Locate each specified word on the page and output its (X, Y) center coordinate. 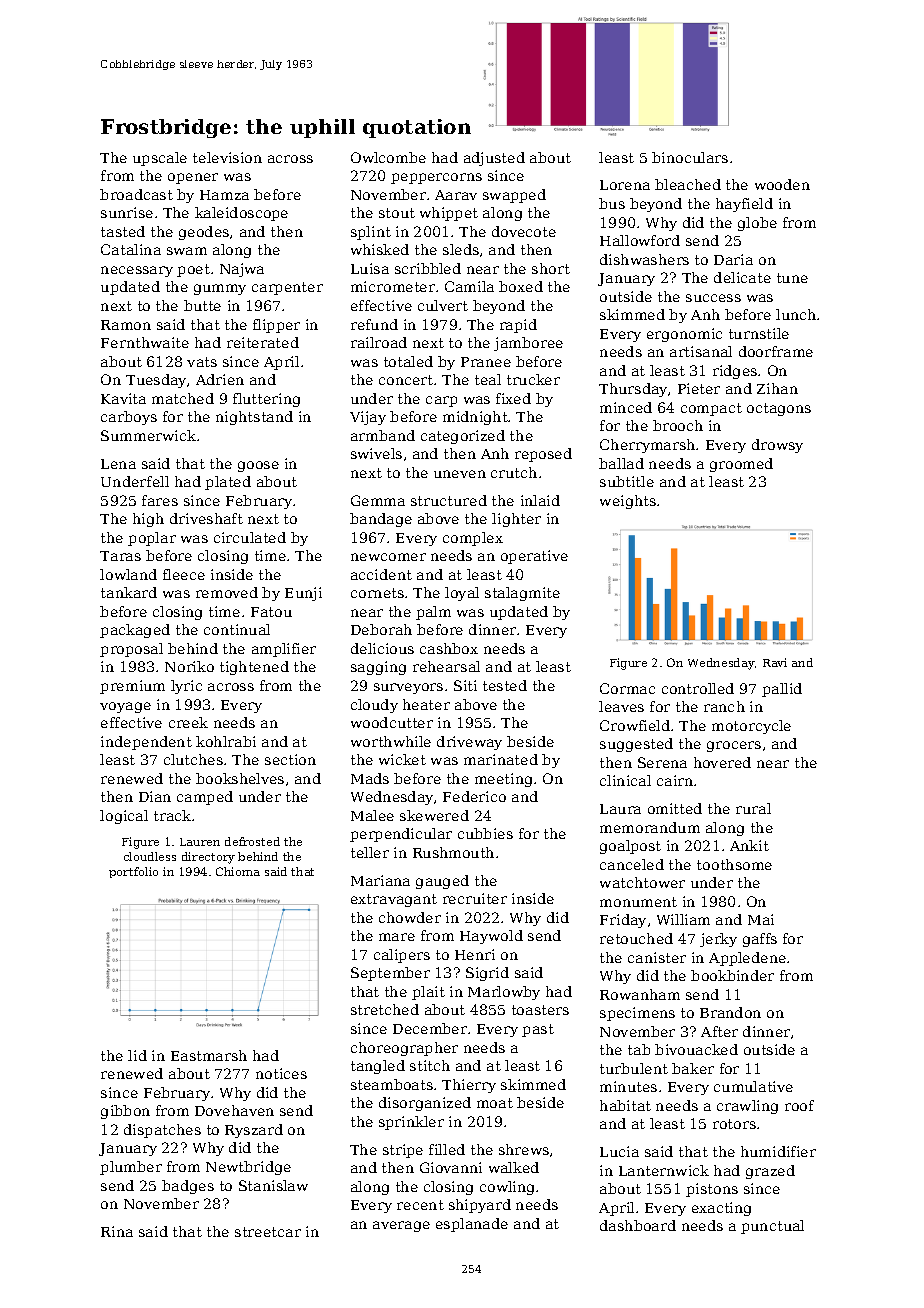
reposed (543, 455)
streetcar (268, 1232)
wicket (402, 759)
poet (193, 270)
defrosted (252, 841)
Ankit (749, 845)
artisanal (701, 351)
